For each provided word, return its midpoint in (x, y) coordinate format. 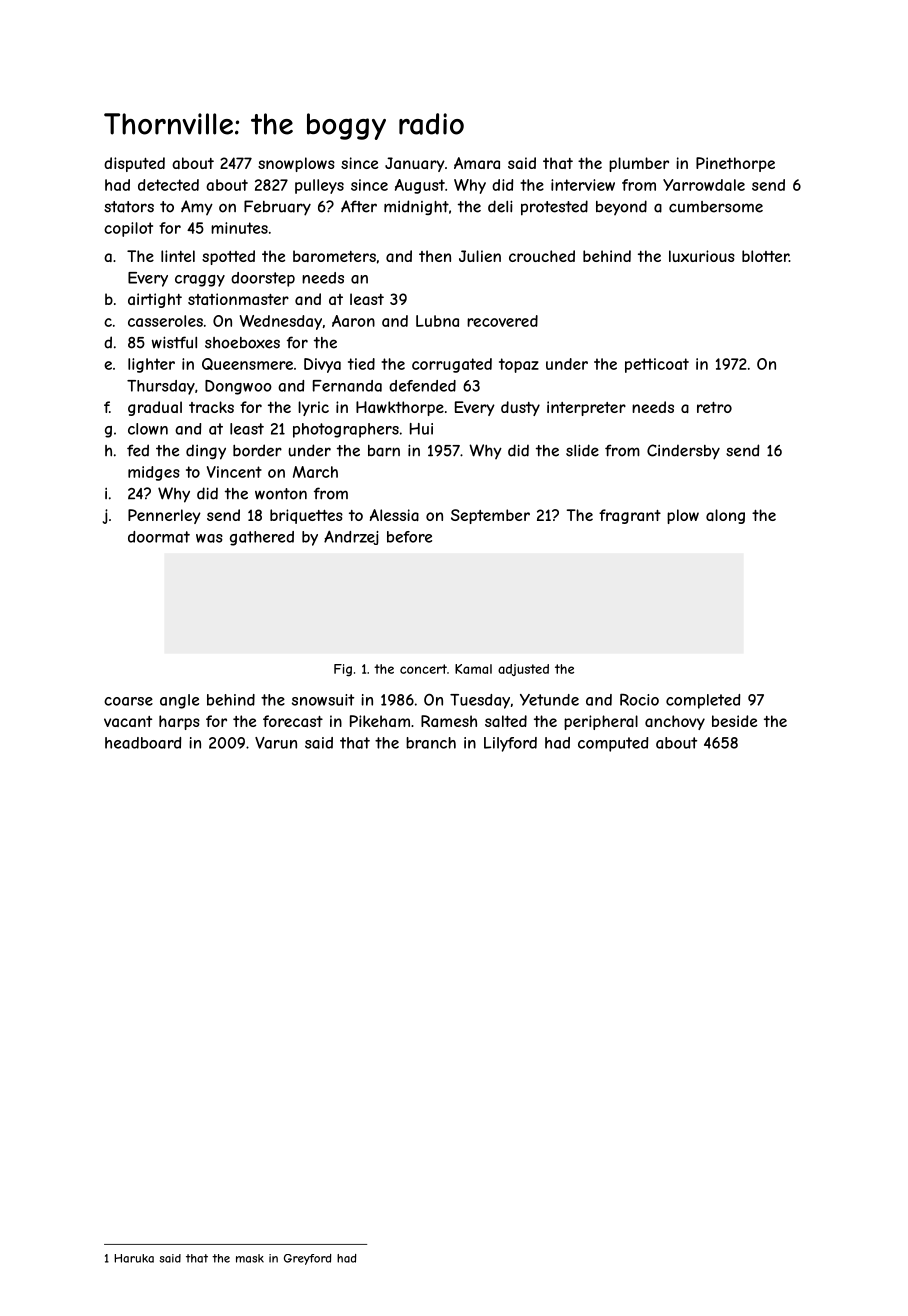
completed (703, 701)
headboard (143, 743)
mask (250, 1258)
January (415, 164)
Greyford (307, 1259)
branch (431, 743)
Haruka (134, 1258)
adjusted (523, 670)
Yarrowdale (704, 185)
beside (734, 721)
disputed (134, 164)
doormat (159, 537)
